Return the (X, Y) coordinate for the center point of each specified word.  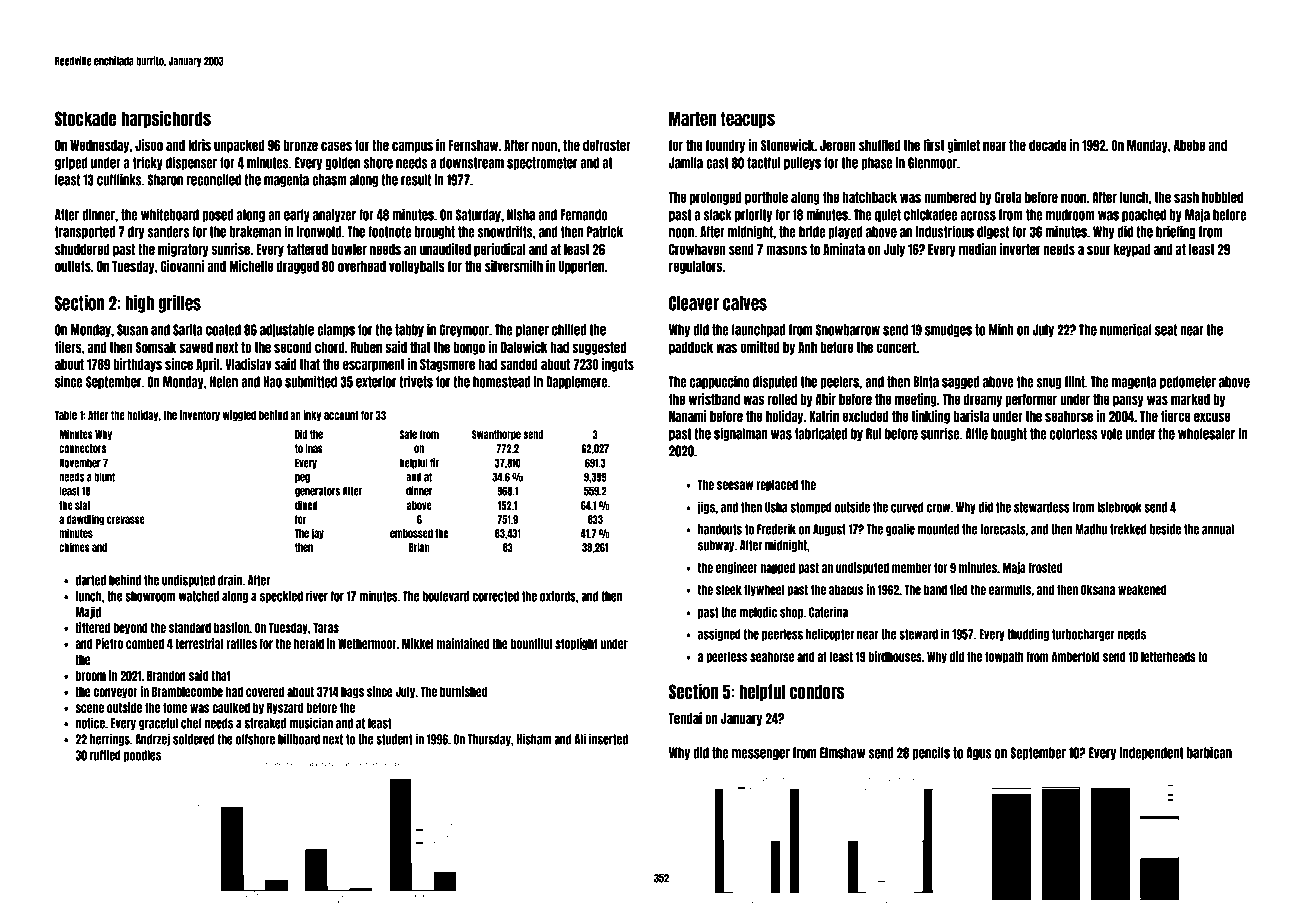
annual (1218, 529)
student (394, 739)
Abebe (1189, 145)
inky (312, 416)
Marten (693, 118)
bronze (300, 145)
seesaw (735, 485)
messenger (761, 754)
